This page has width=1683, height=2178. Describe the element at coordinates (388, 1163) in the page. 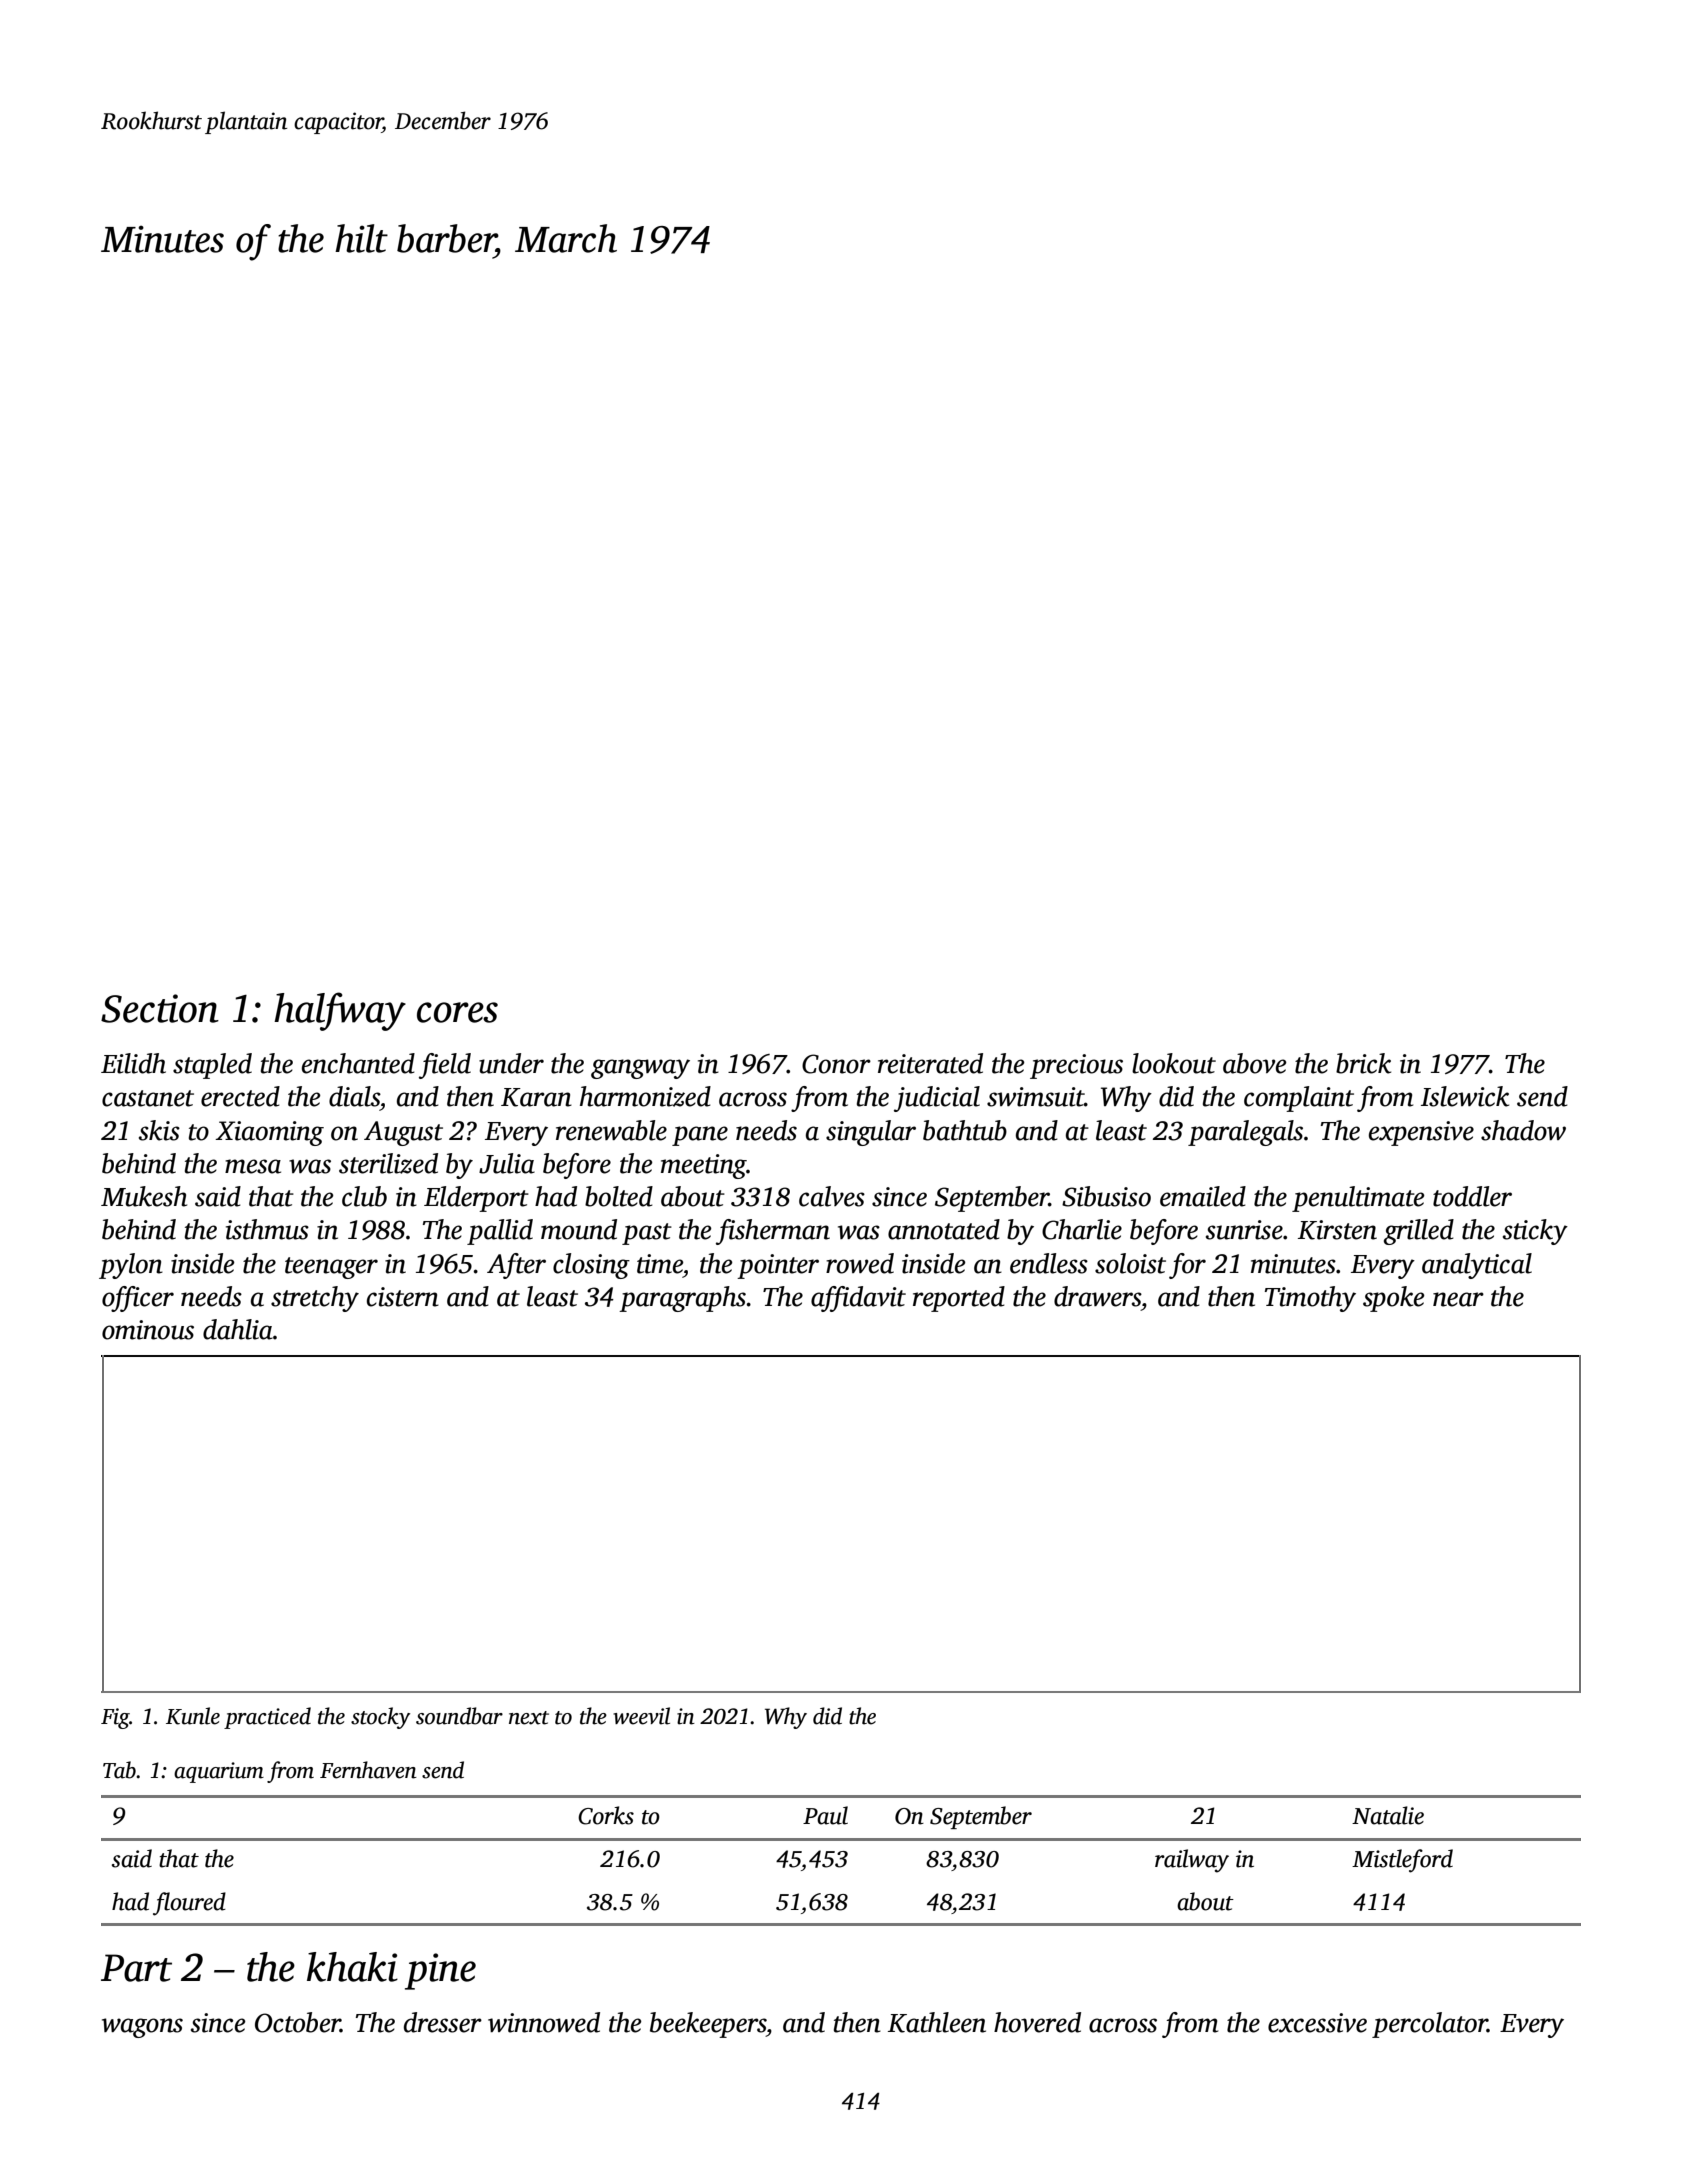

I see `sterilized` at that location.
